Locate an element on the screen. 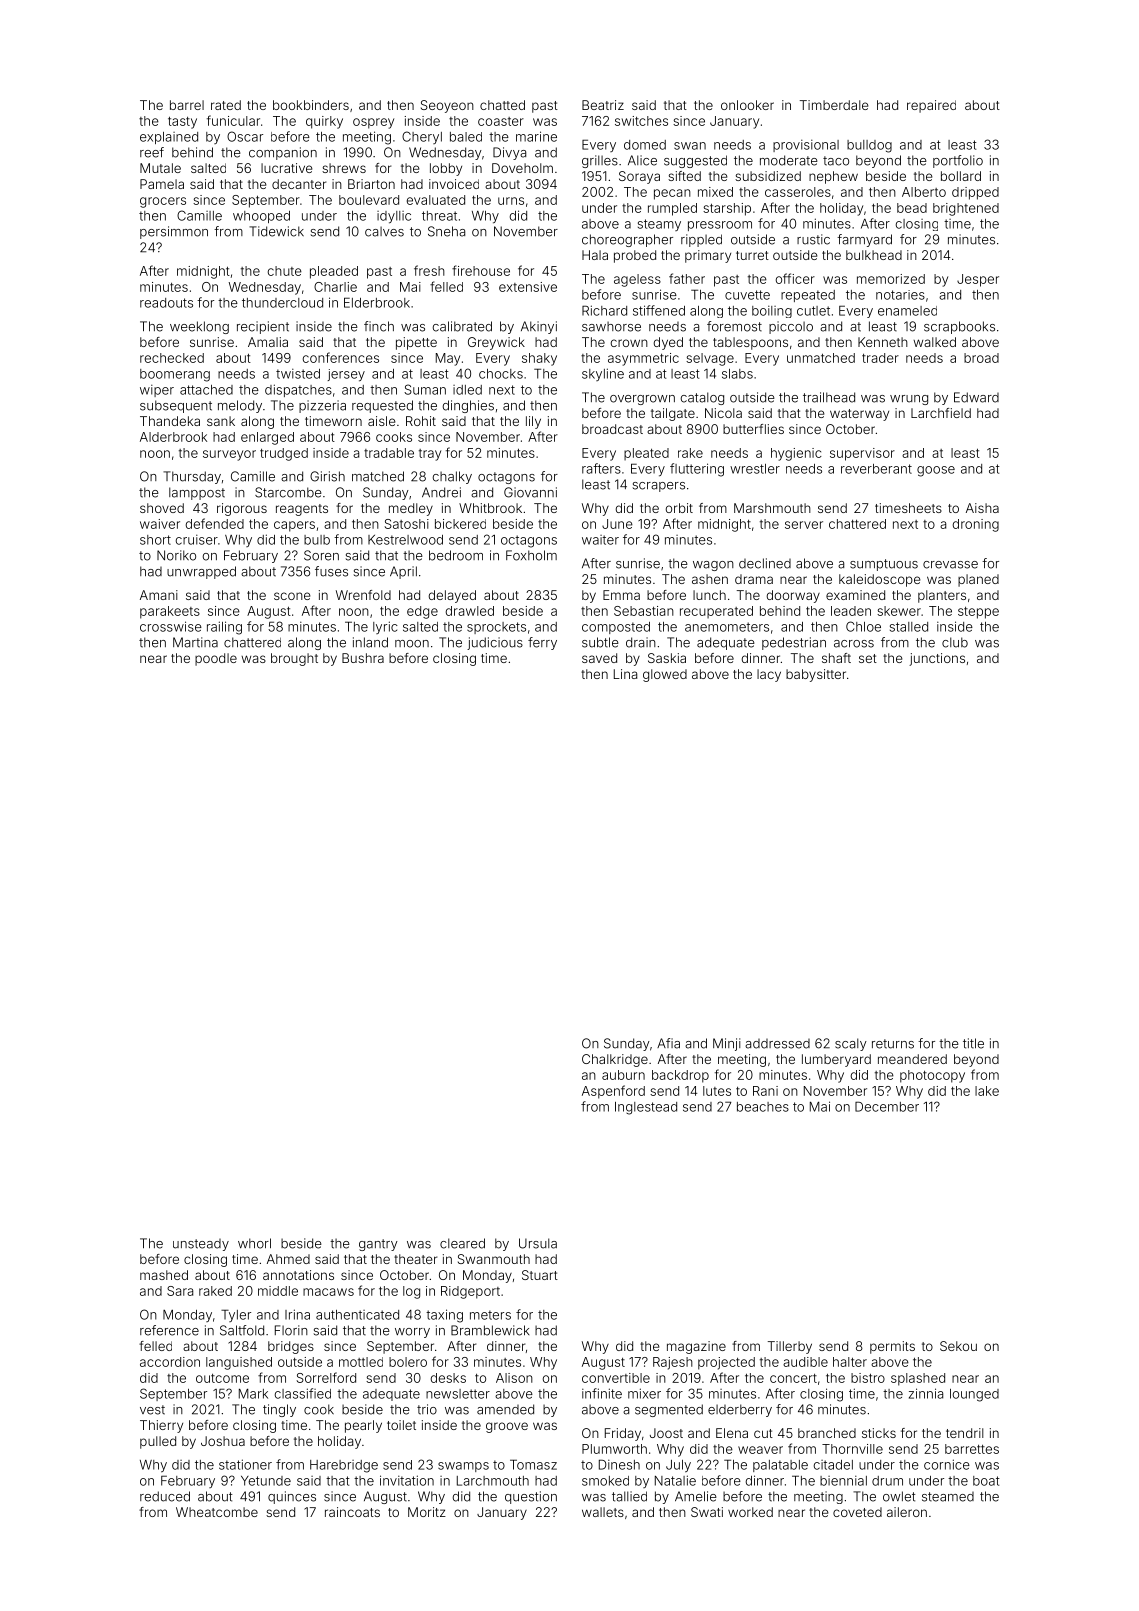  readouts is located at coordinates (166, 303).
